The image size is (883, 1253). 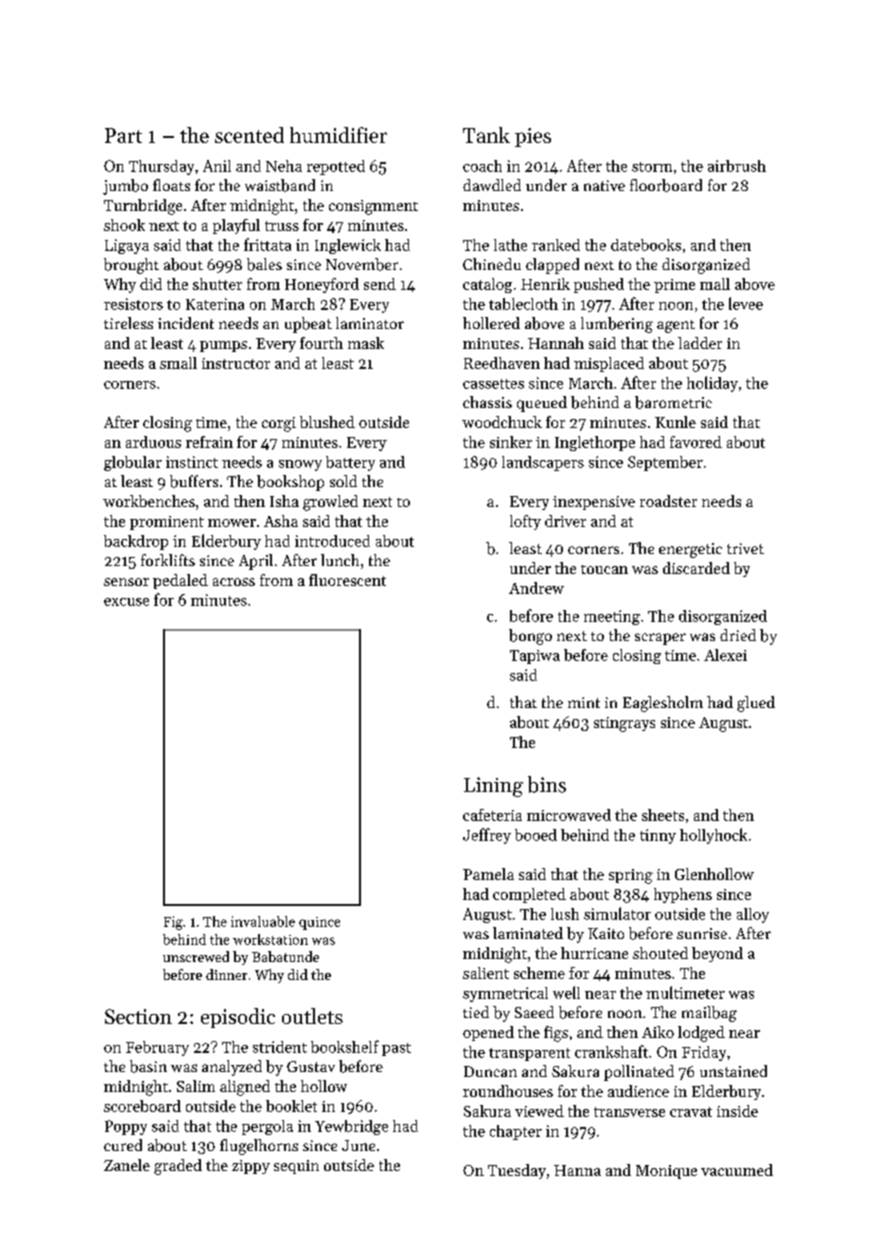 I want to click on invaluable, so click(x=263, y=921).
